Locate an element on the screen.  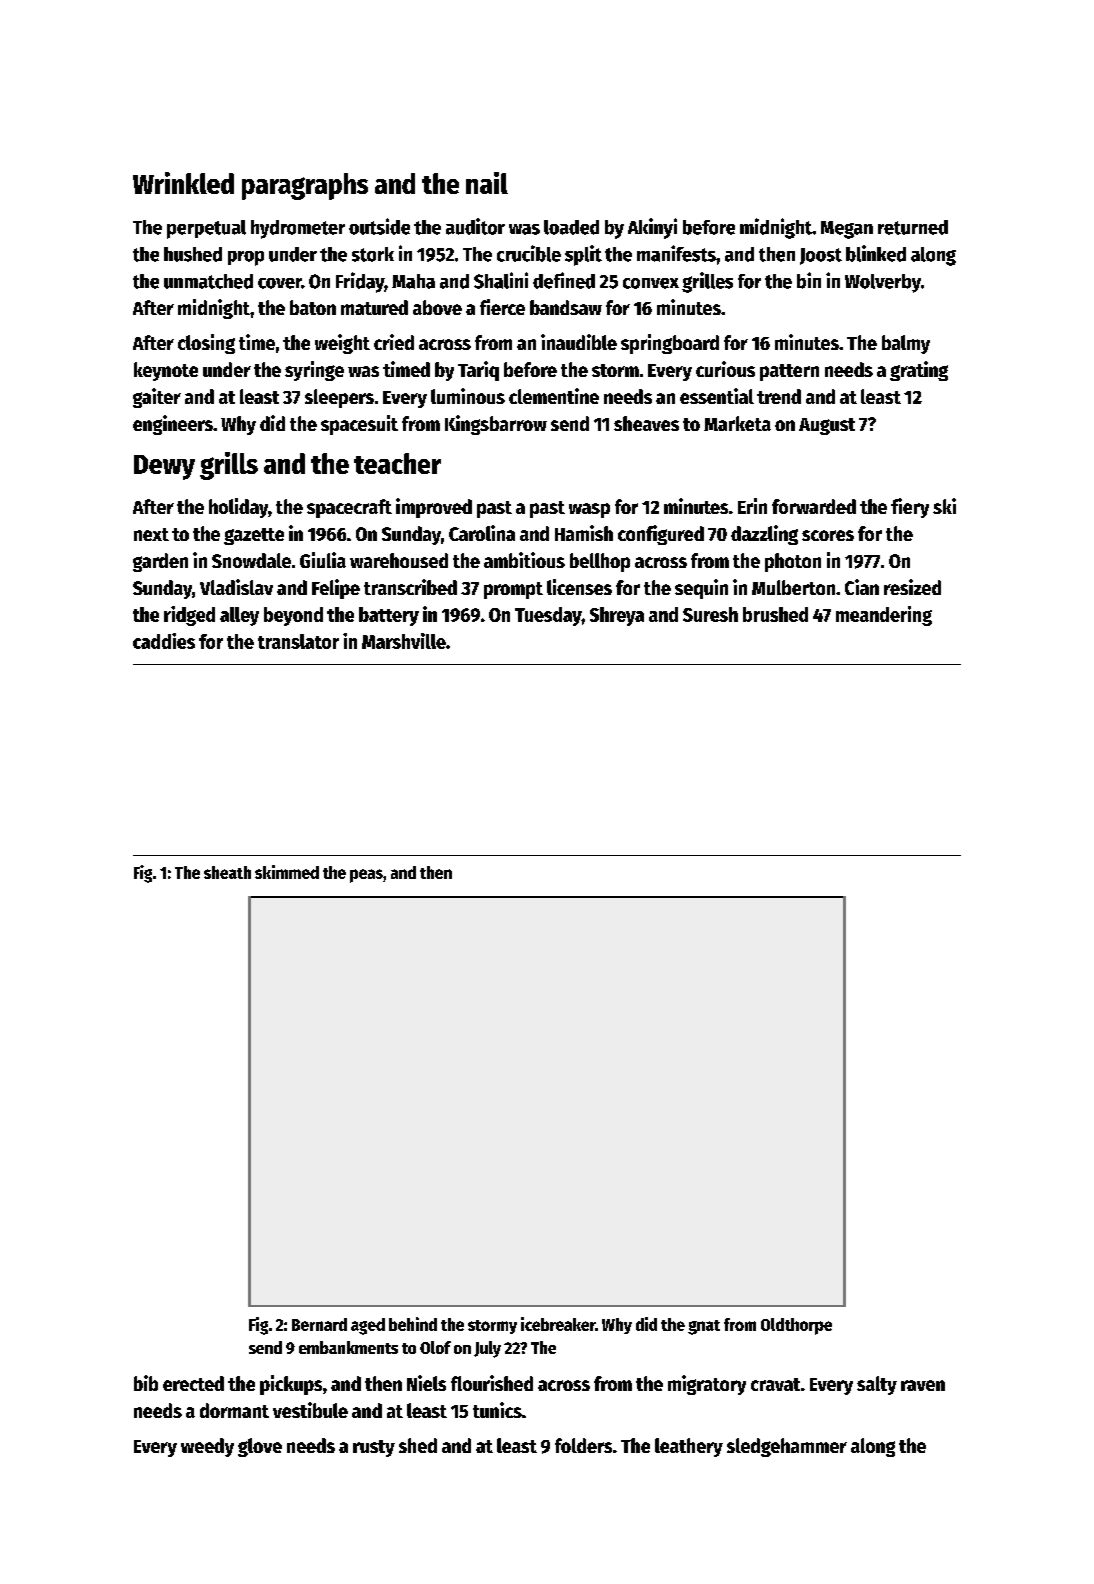
caddies is located at coordinates (164, 641).
